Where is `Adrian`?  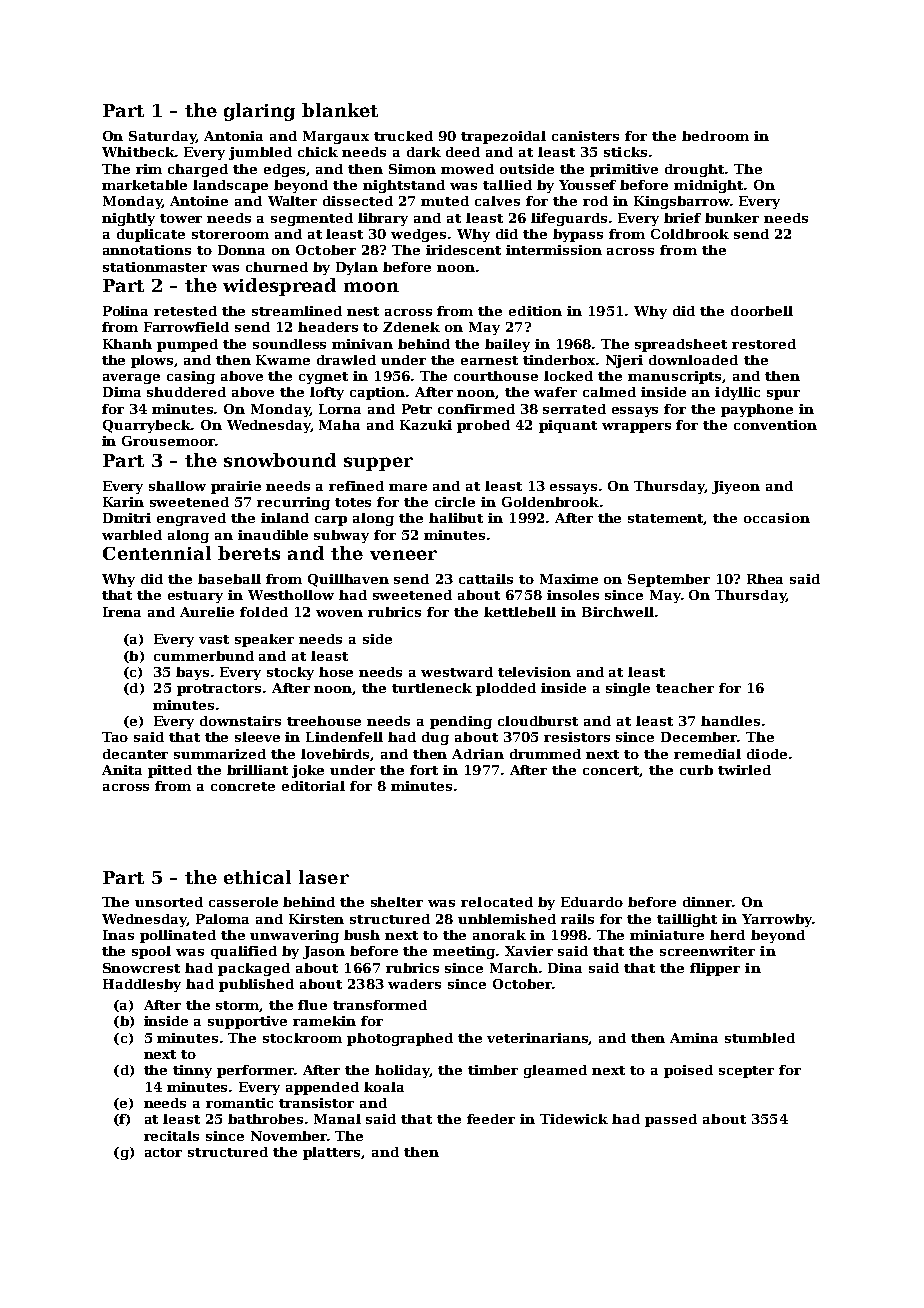 Adrian is located at coordinates (478, 754).
